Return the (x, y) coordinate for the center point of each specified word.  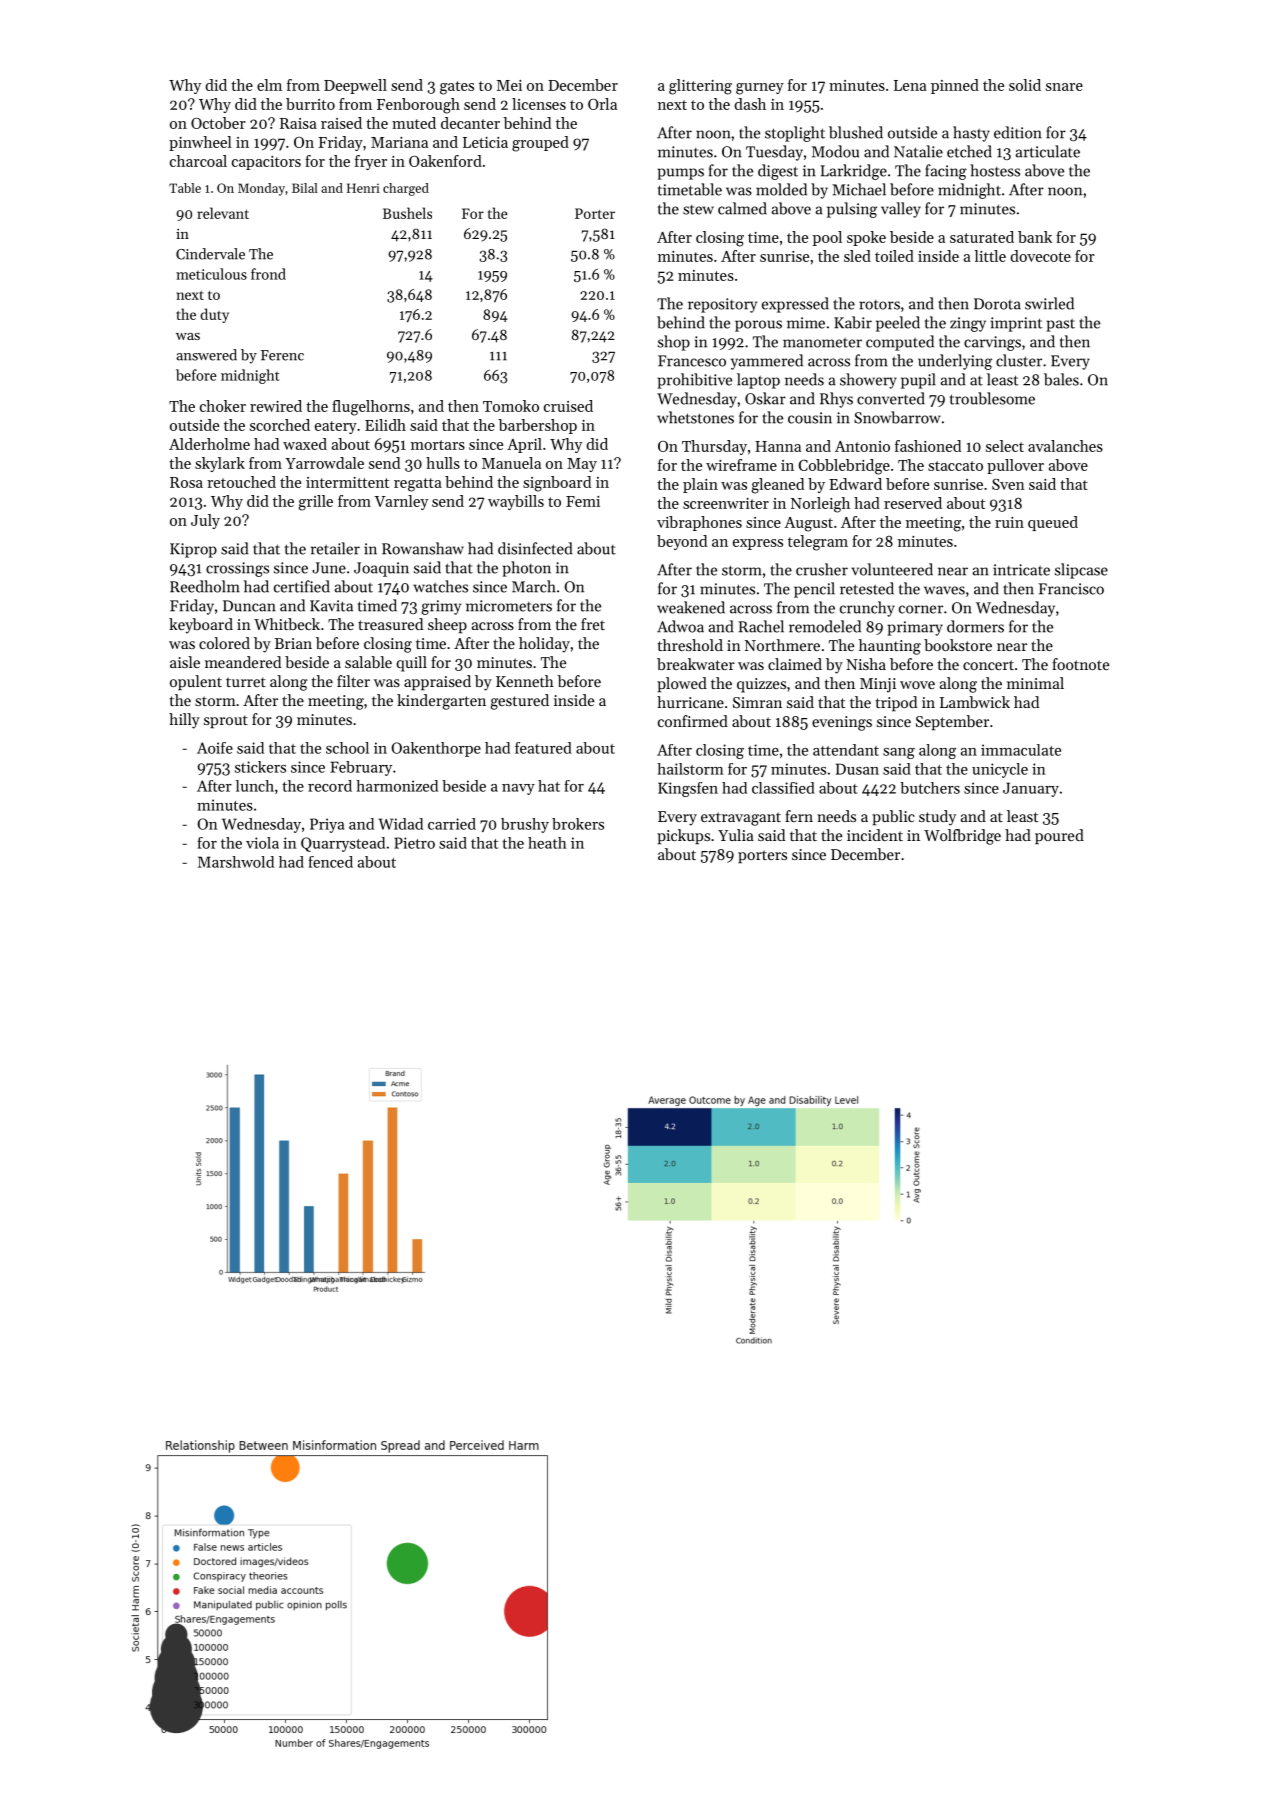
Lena (910, 85)
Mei (509, 85)
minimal (1035, 683)
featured (543, 748)
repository (722, 305)
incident (875, 835)
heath (547, 843)
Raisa (298, 123)
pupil (918, 381)
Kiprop (193, 550)
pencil (814, 590)
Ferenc (282, 355)
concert (988, 665)
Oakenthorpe (436, 749)
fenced (330, 862)
